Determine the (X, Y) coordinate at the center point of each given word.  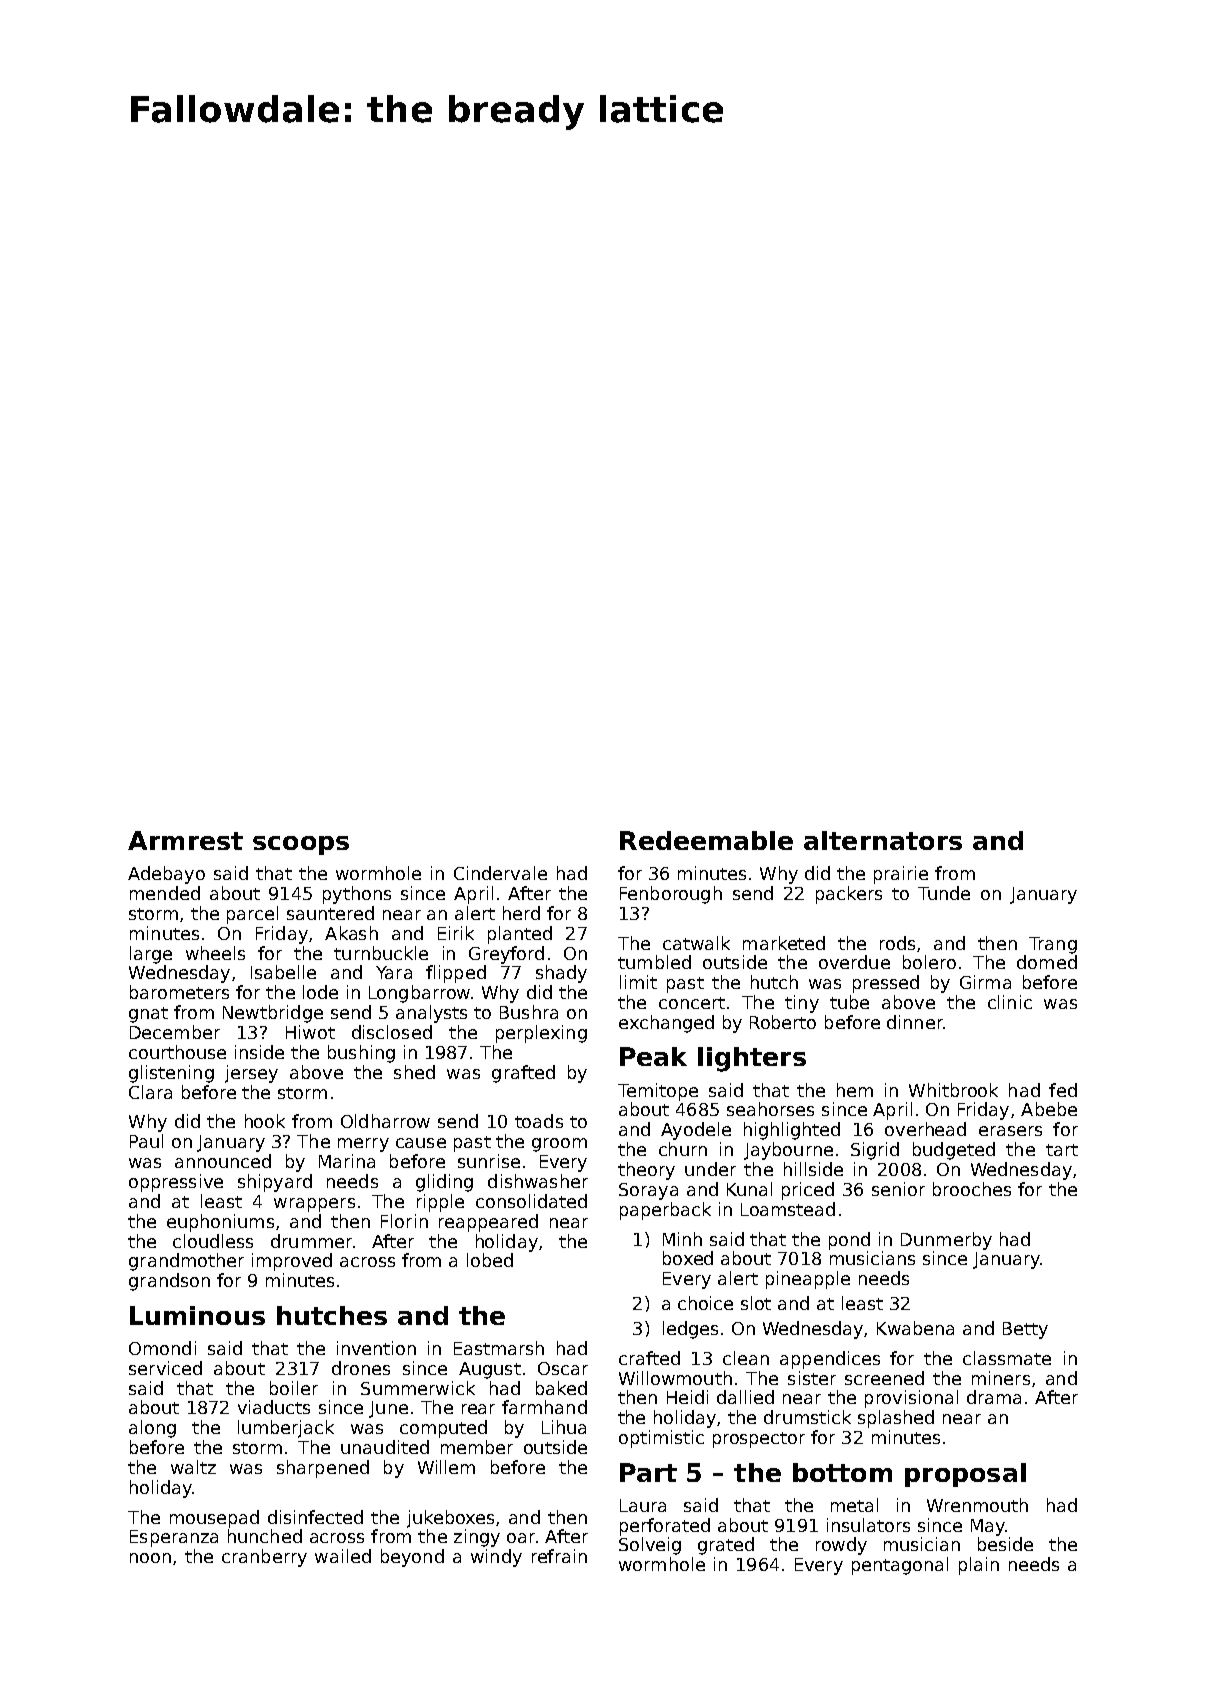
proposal (965, 1475)
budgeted (954, 1151)
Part (648, 1472)
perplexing (541, 1034)
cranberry (264, 1558)
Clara (150, 1092)
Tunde (944, 893)
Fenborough (671, 895)
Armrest (185, 840)
